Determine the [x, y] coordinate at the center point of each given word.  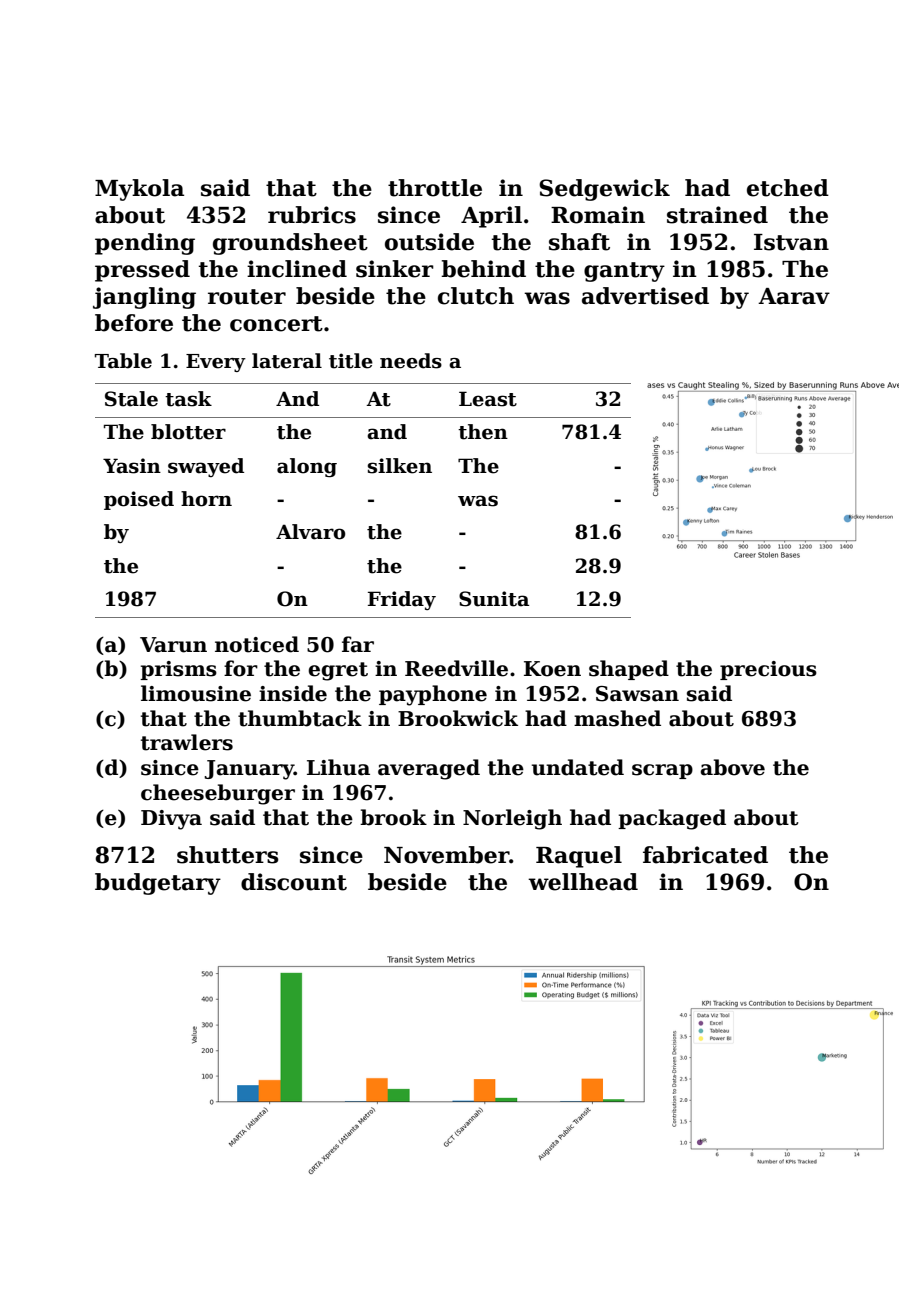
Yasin [132, 466]
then [483, 432]
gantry [624, 272]
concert [276, 324]
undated [578, 767]
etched [788, 188]
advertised [645, 296]
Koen [552, 669]
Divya [171, 820]
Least [488, 399]
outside [429, 242]
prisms [178, 670]
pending [145, 244]
